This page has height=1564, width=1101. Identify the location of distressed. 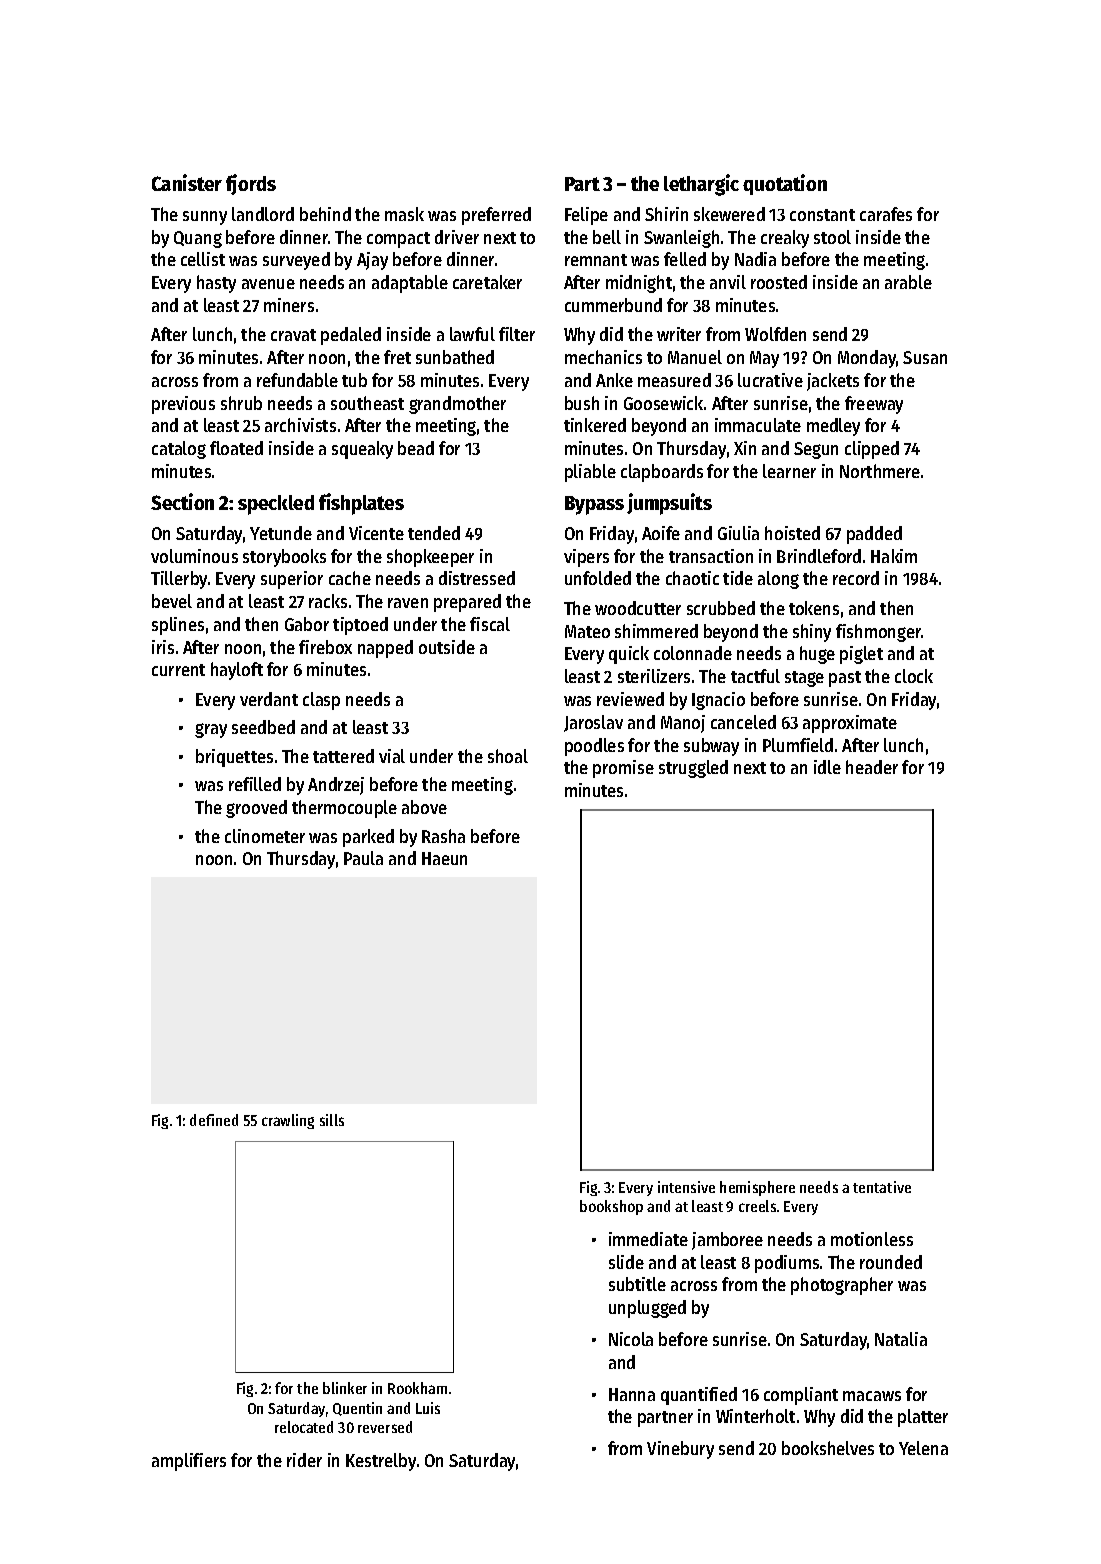
(477, 578).
